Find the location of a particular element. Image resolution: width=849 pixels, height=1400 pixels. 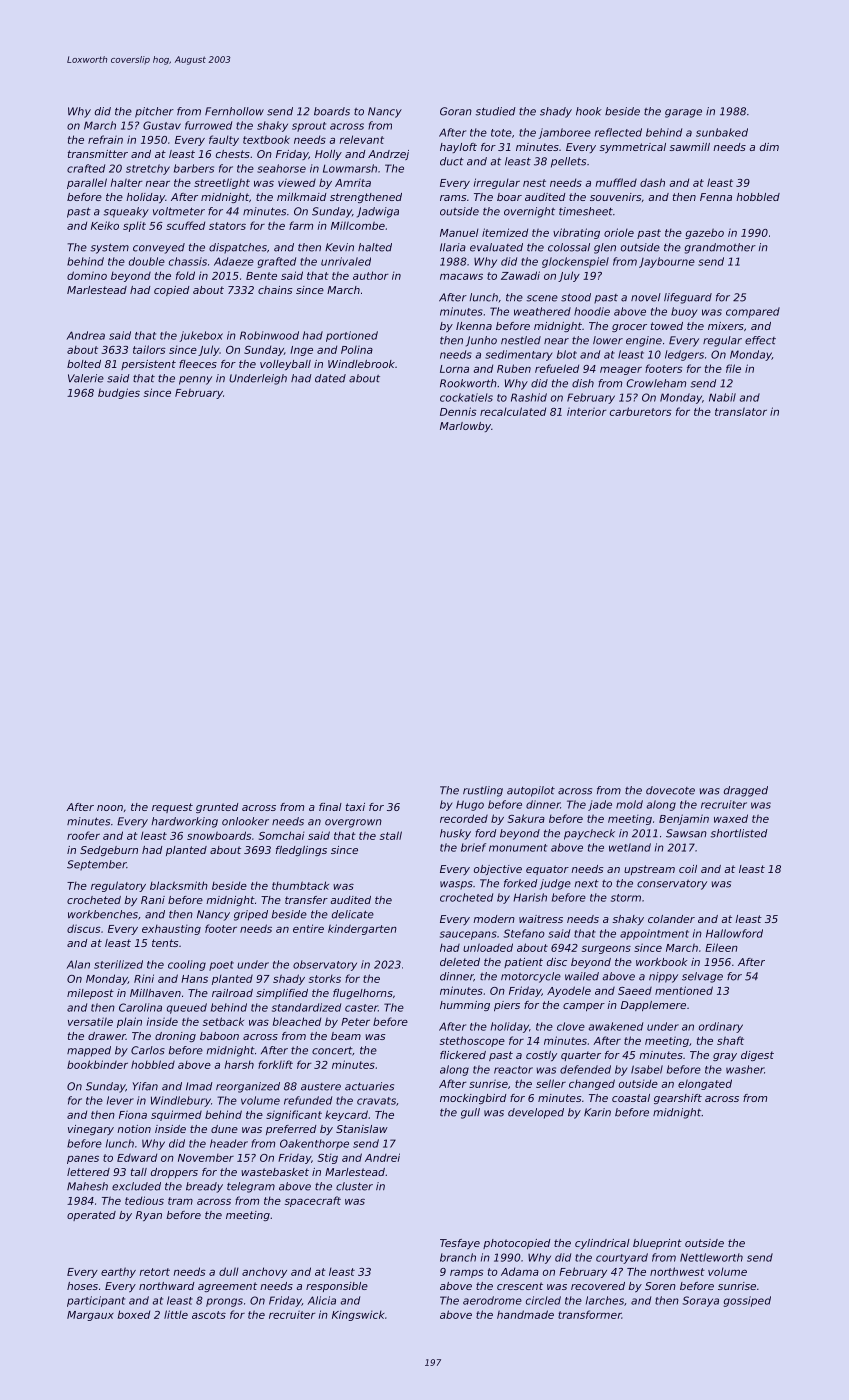

lever is located at coordinates (120, 1100).
